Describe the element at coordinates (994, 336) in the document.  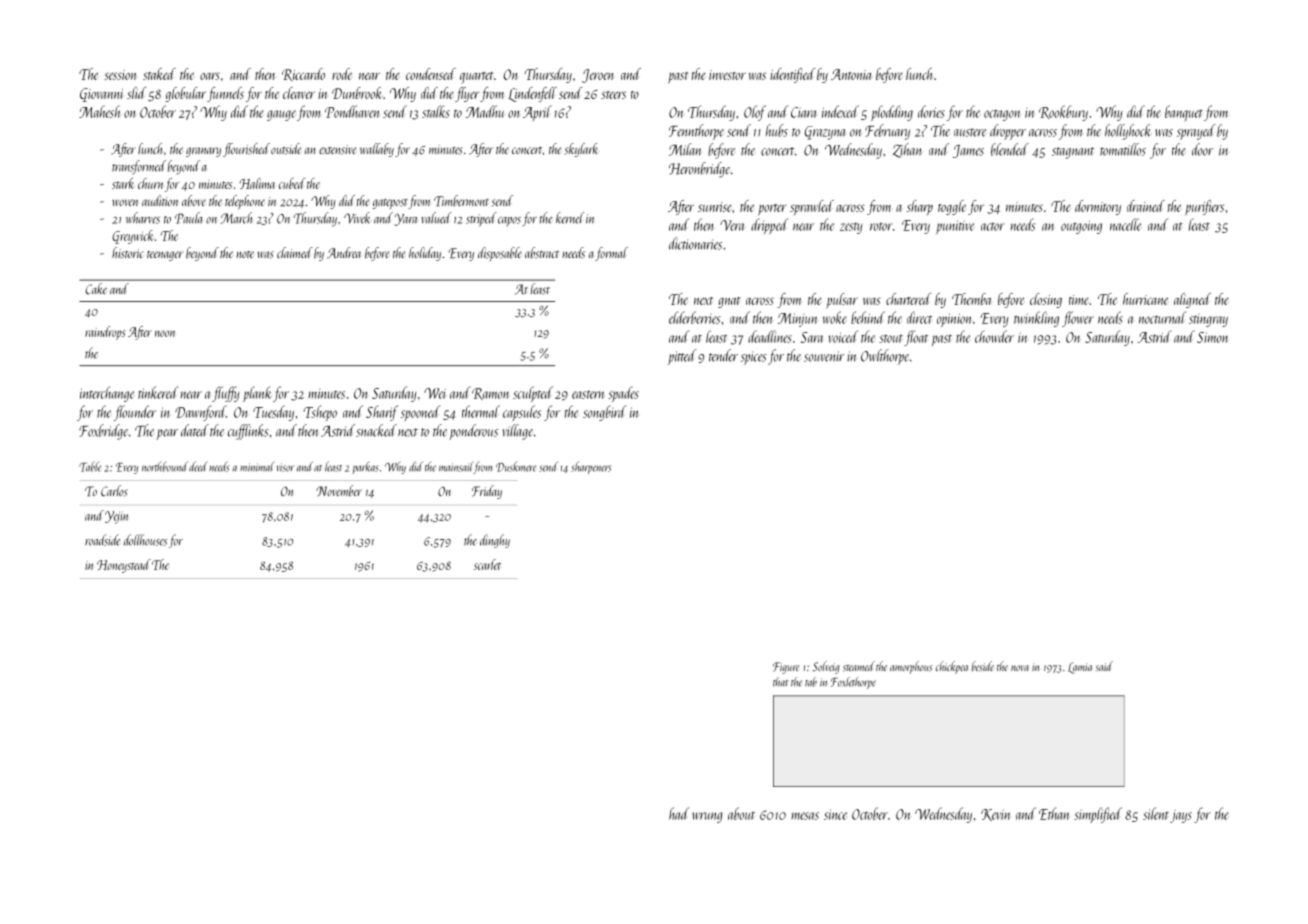
I see `chowder` at that location.
